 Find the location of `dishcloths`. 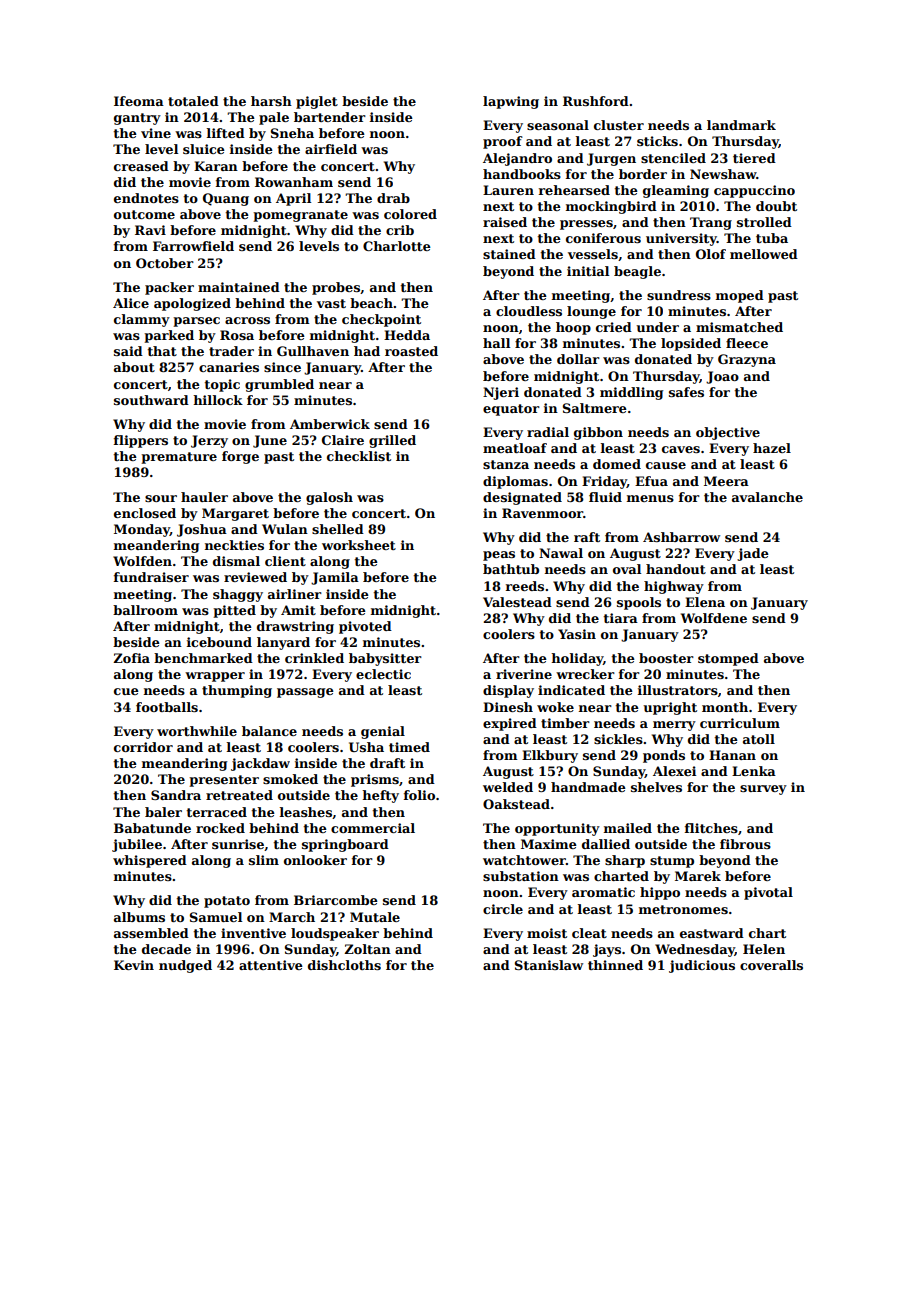

dishcloths is located at coordinates (344, 965).
